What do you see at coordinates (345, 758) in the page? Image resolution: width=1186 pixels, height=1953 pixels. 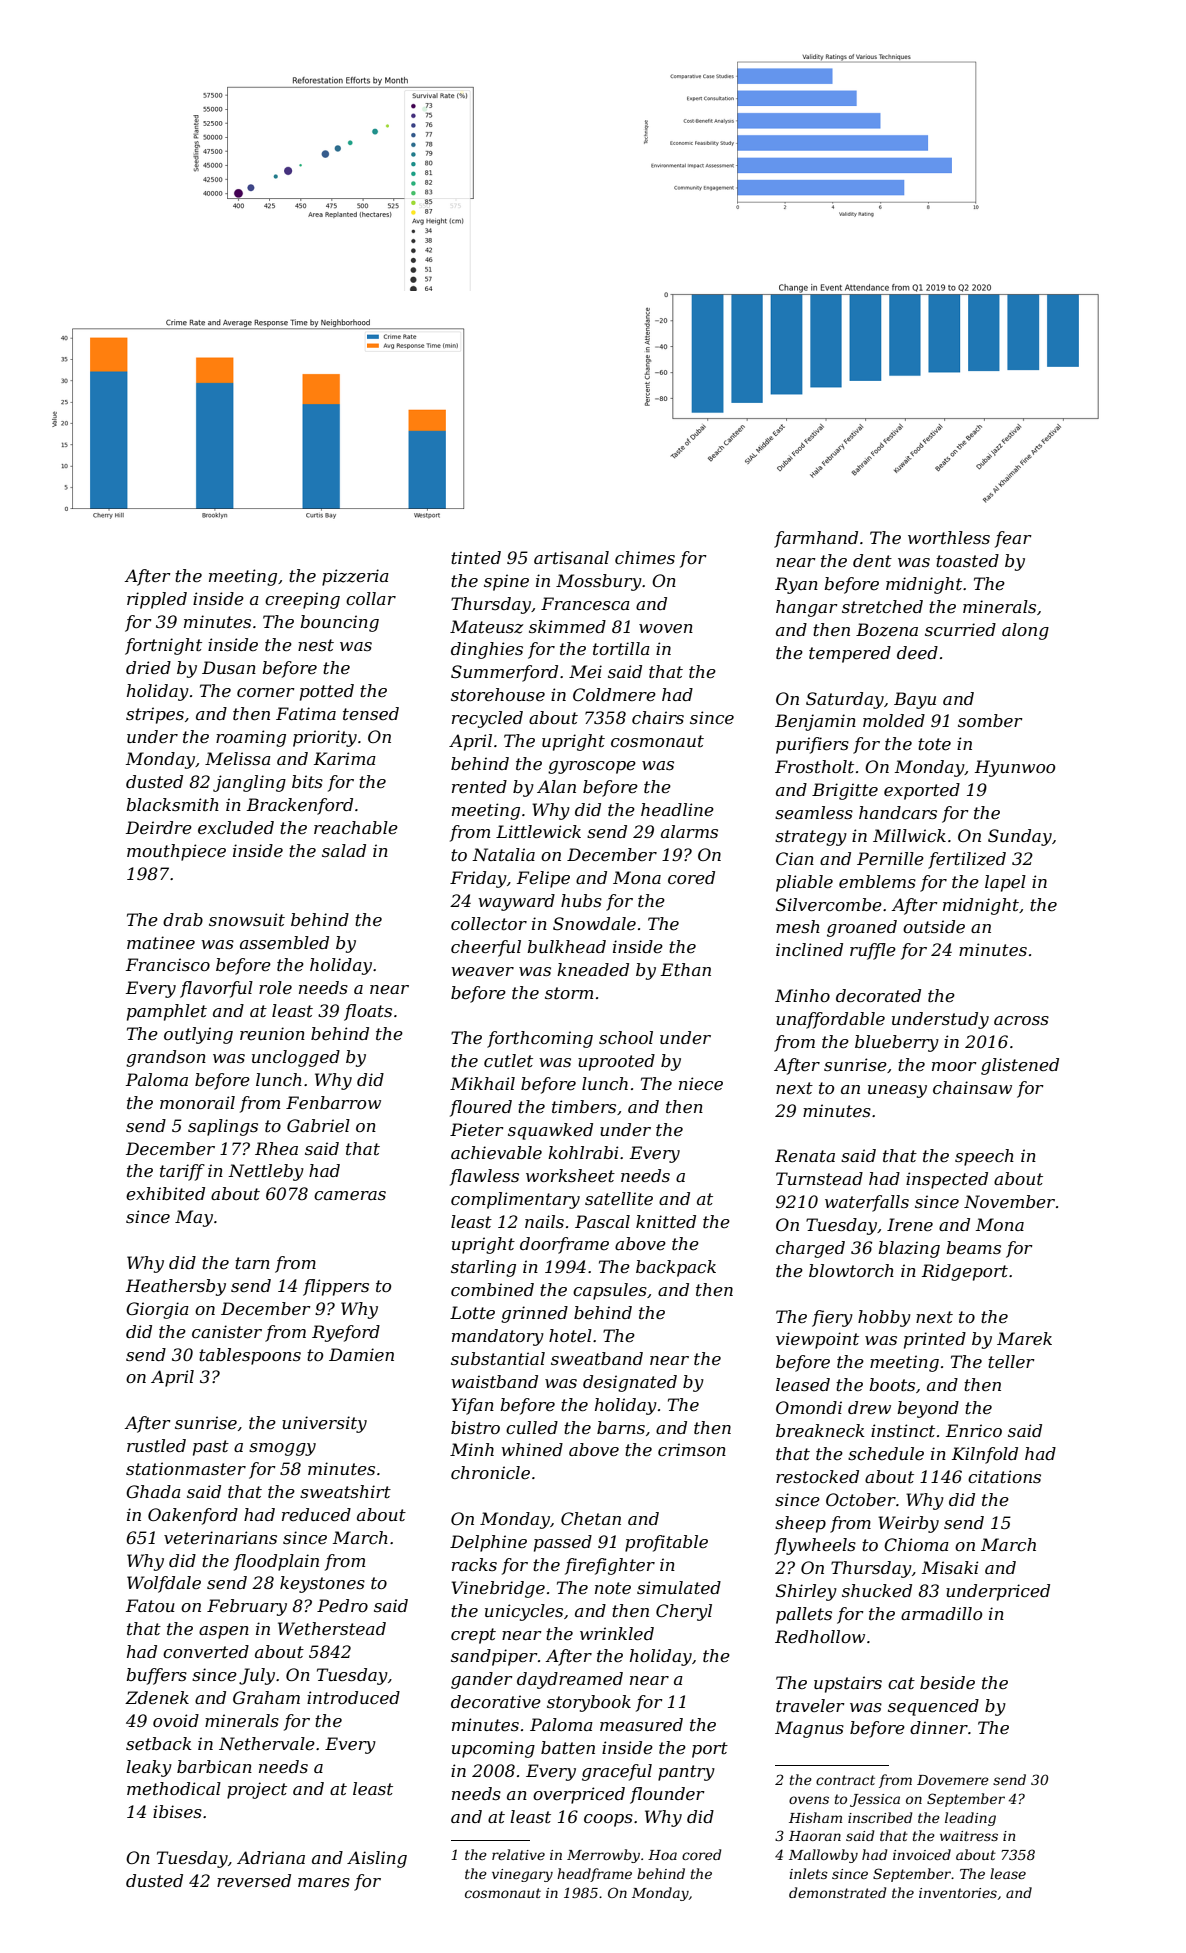 I see `Karima` at bounding box center [345, 758].
